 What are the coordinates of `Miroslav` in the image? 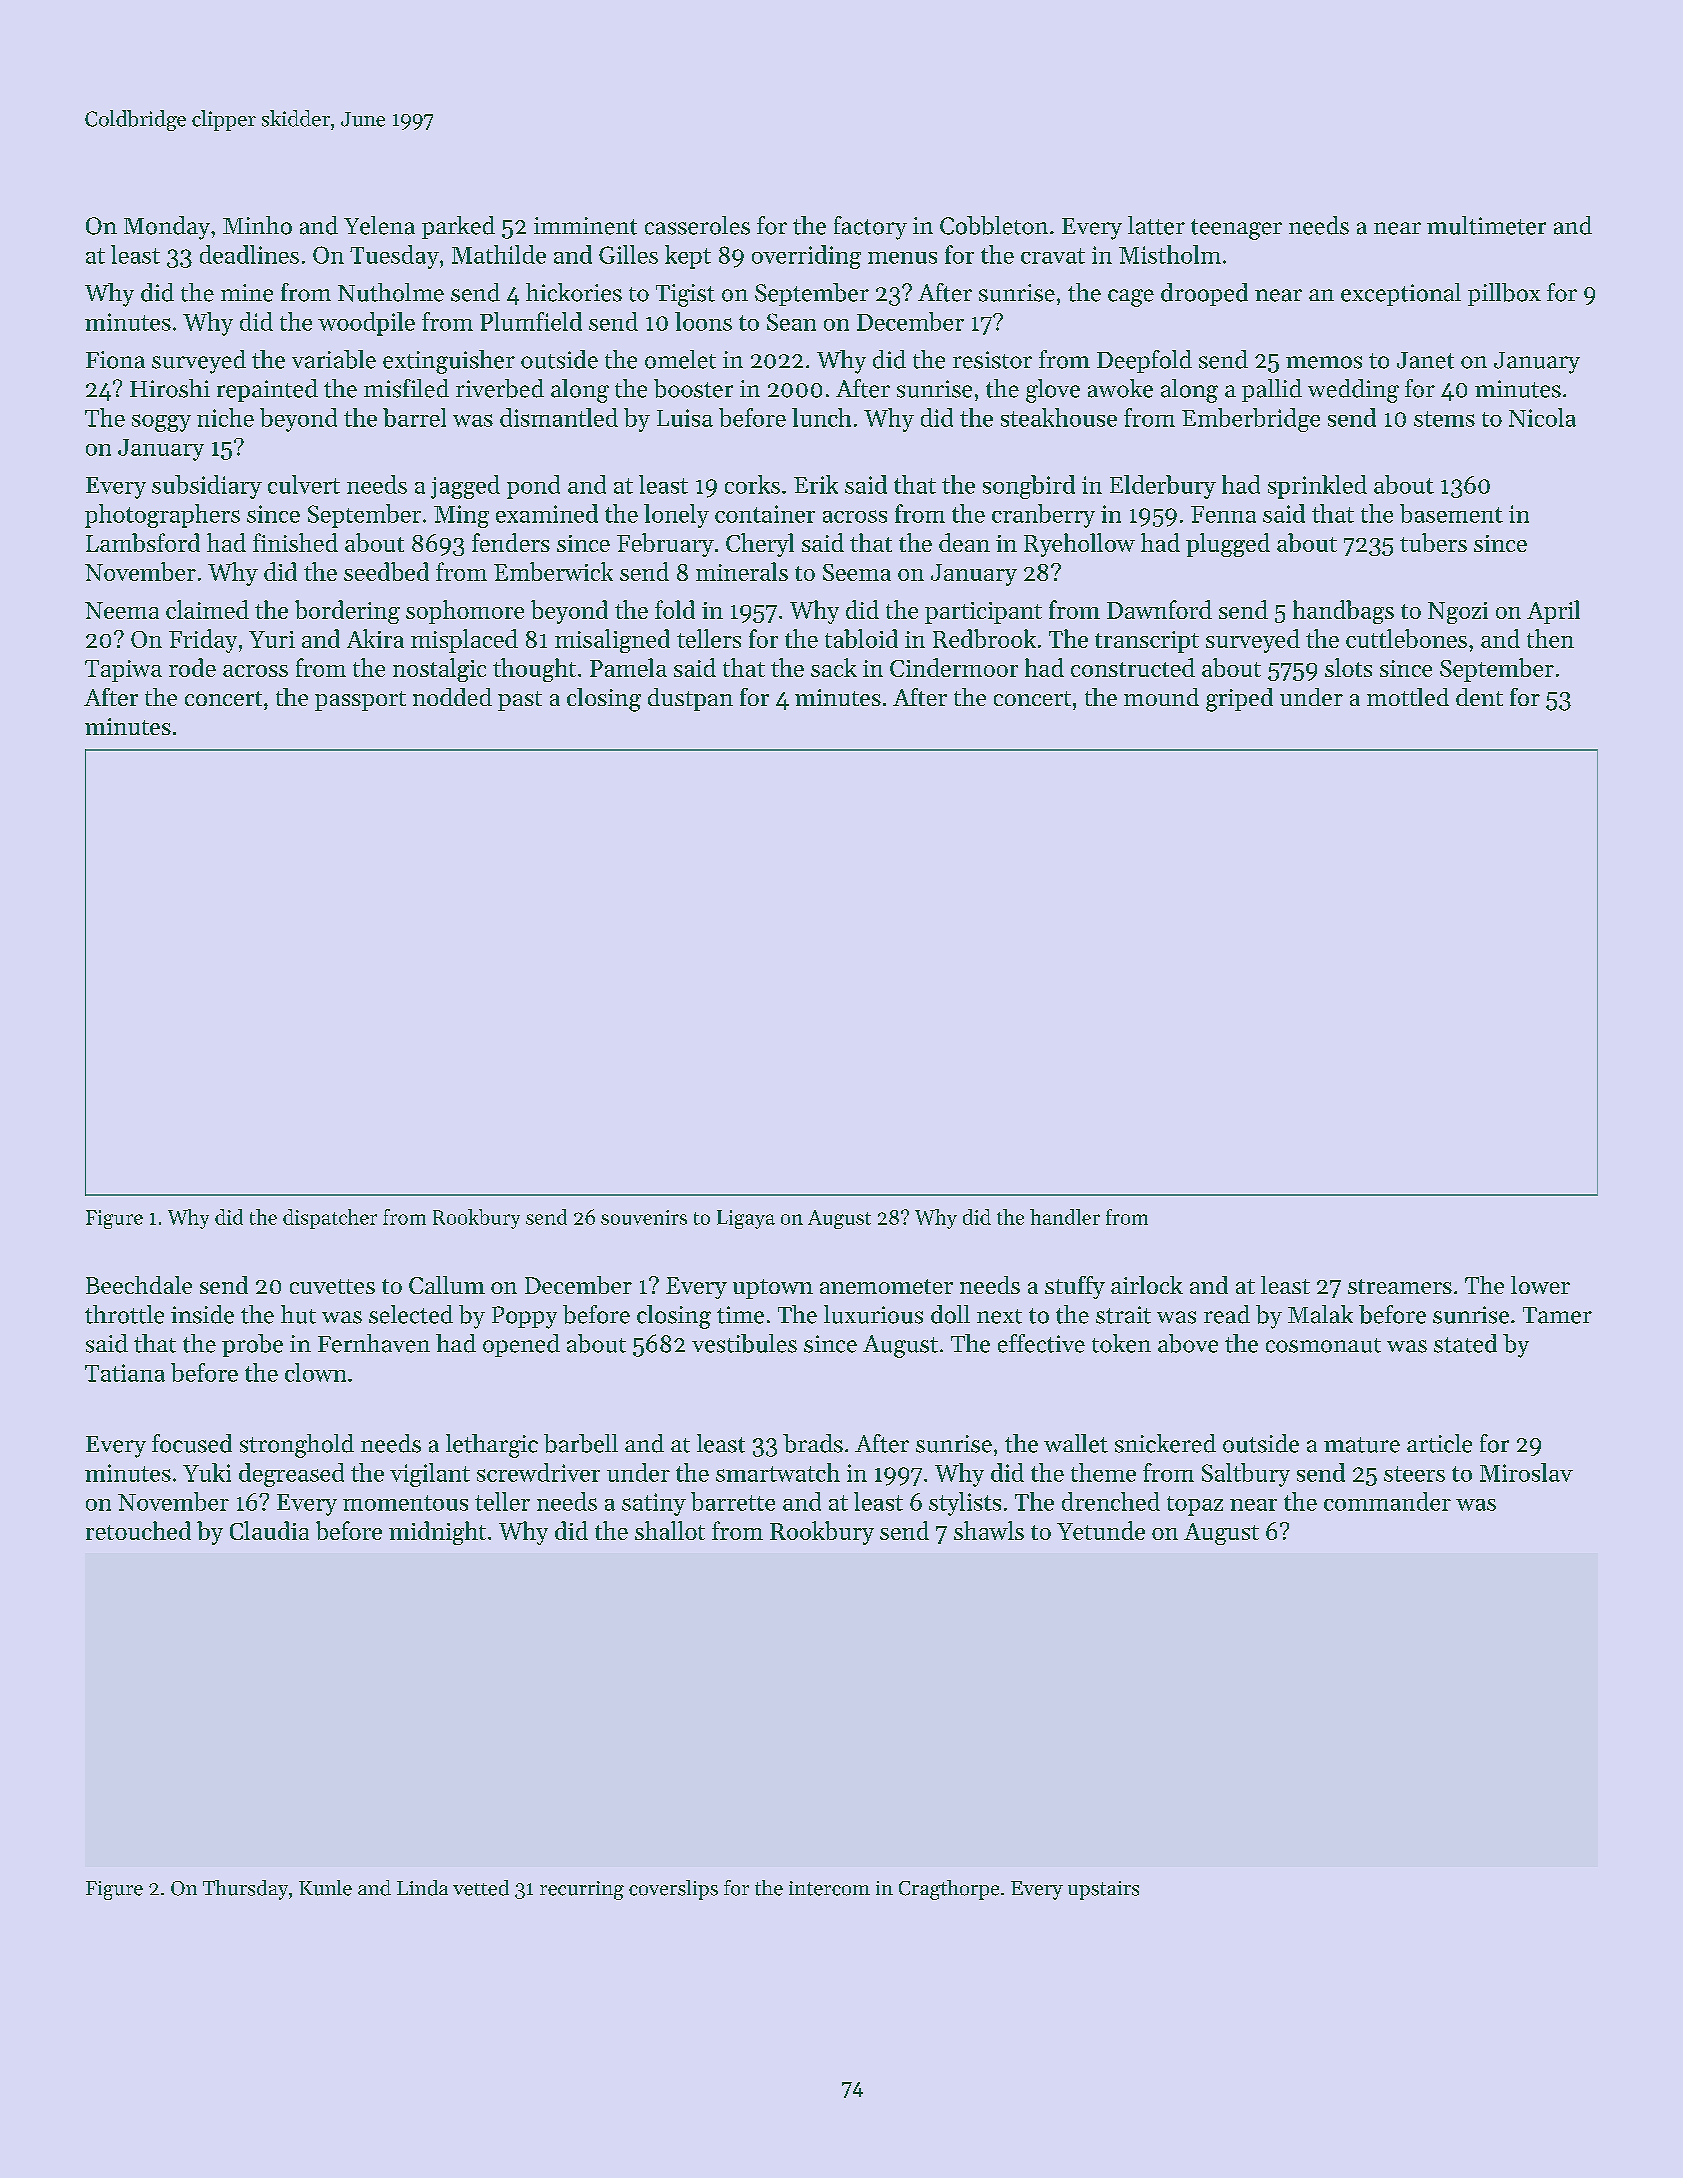 It's located at (1526, 1472).
